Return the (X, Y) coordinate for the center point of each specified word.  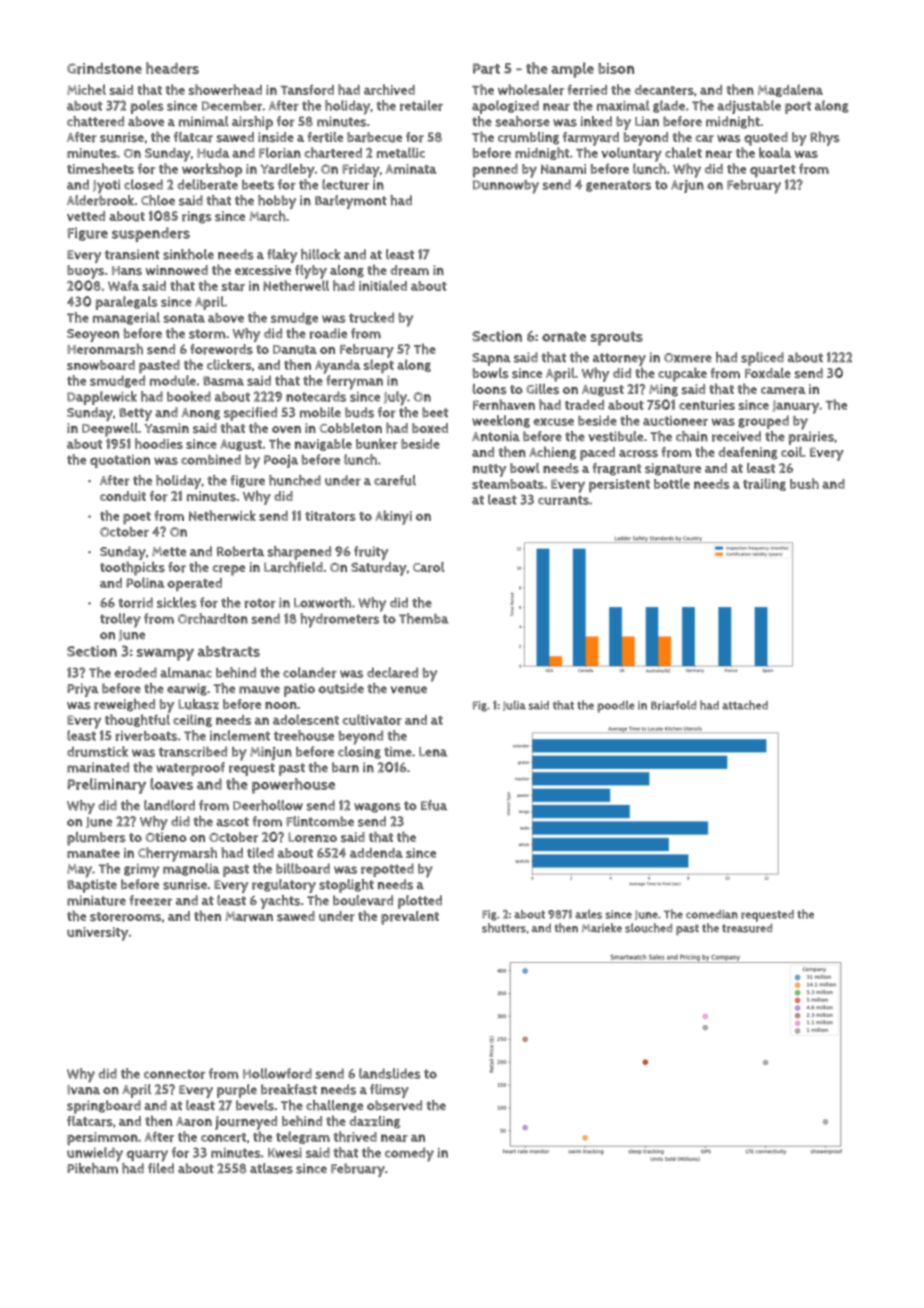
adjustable (749, 107)
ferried (587, 89)
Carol (429, 567)
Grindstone (104, 69)
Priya (83, 690)
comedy (409, 1154)
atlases (271, 1168)
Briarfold (673, 705)
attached (745, 705)
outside (341, 688)
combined (211, 459)
